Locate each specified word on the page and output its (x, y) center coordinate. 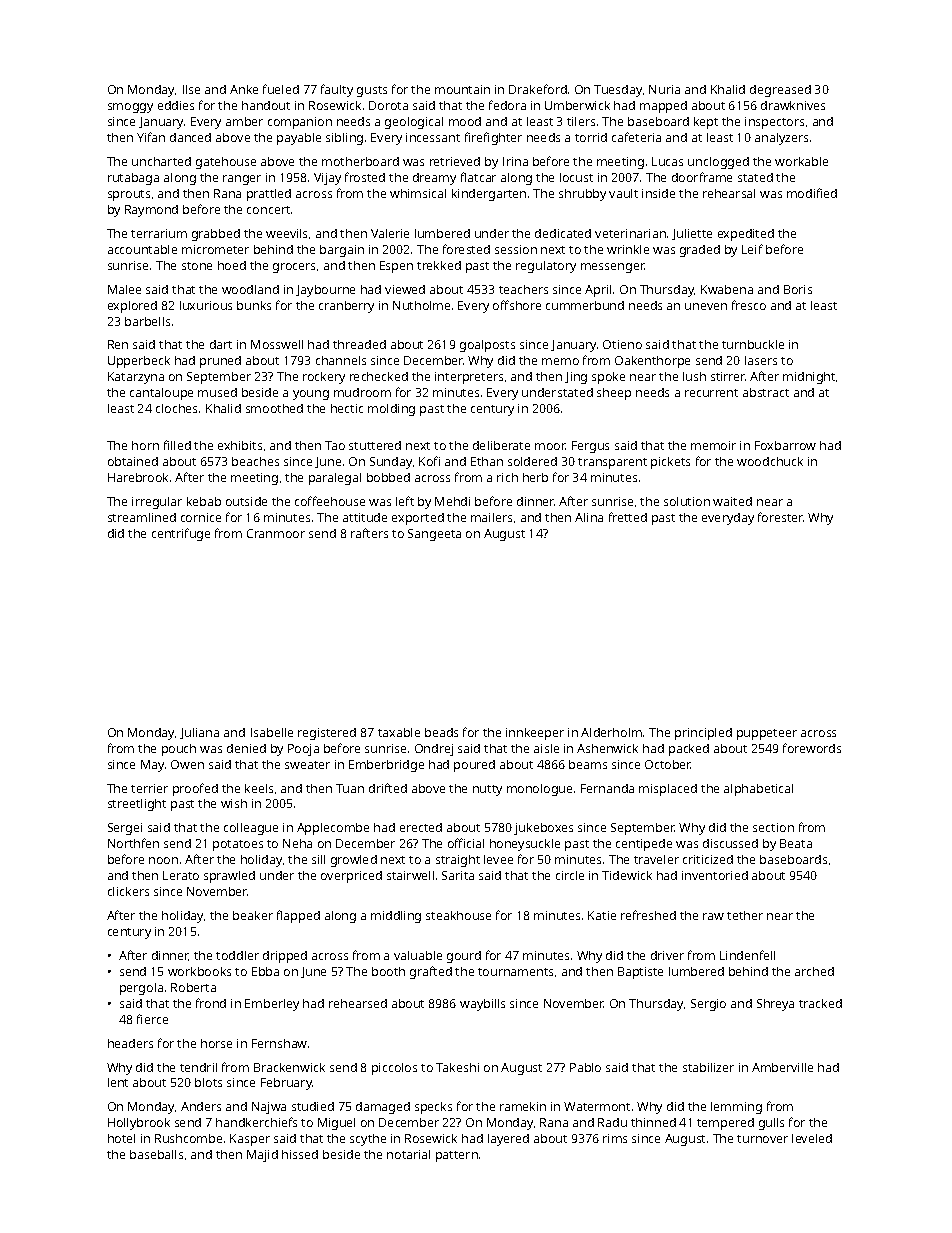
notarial (408, 1154)
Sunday (391, 463)
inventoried (715, 875)
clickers (128, 891)
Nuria (664, 89)
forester (780, 517)
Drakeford (538, 89)
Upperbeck (139, 362)
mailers (491, 517)
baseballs (156, 1154)
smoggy (130, 108)
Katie (602, 915)
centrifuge (181, 534)
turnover (762, 1139)
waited (732, 501)
